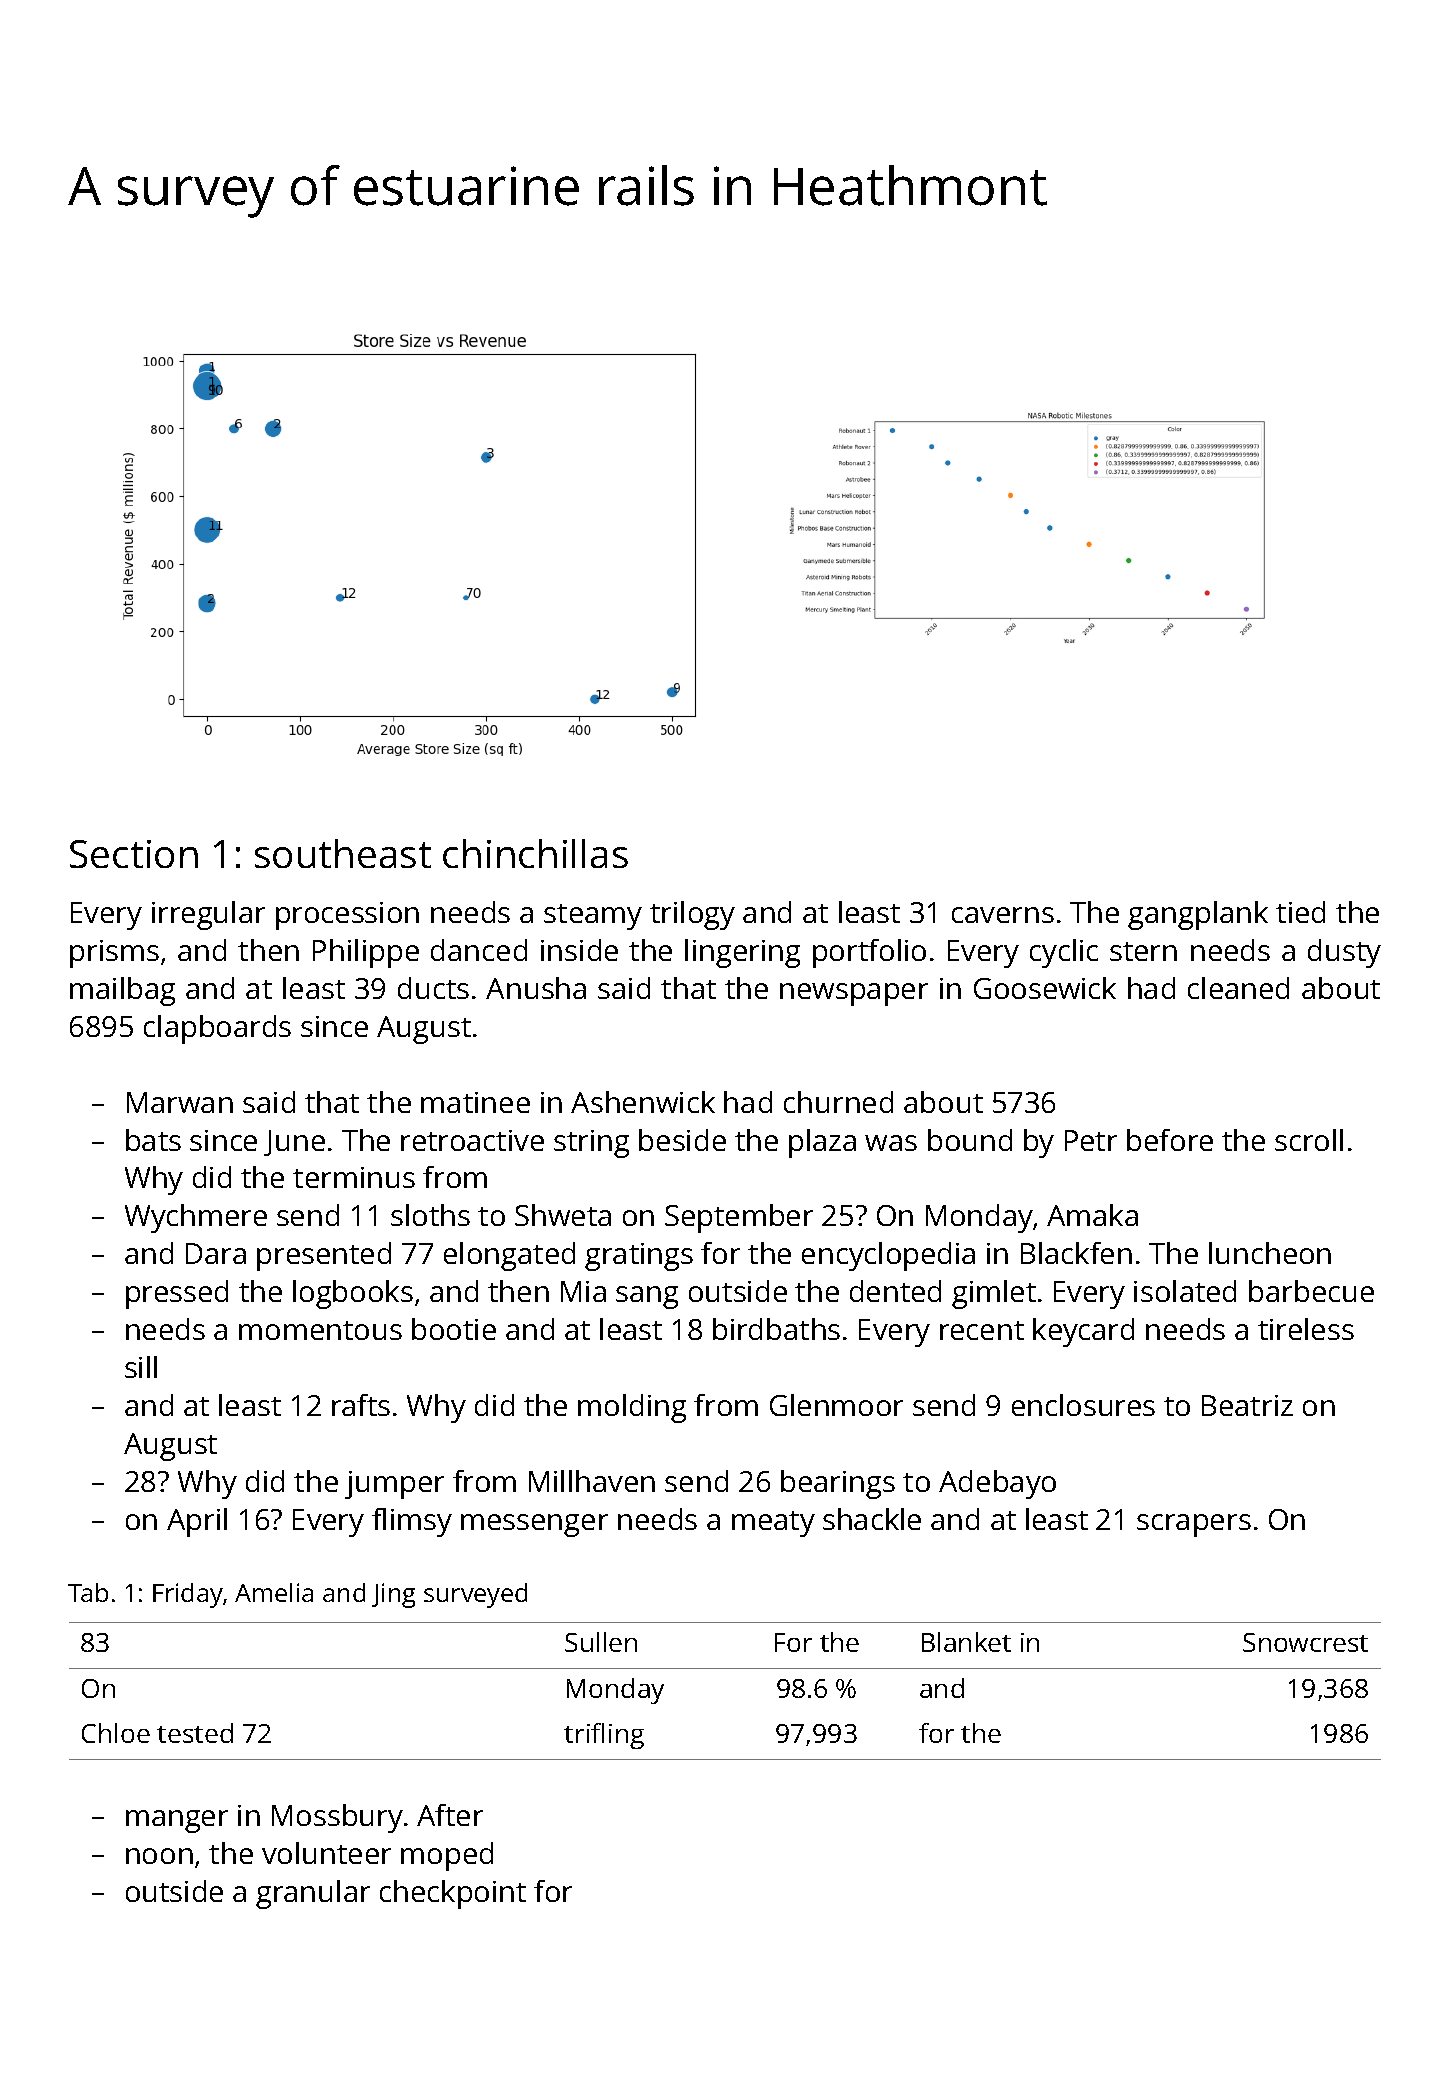 The height and width of the screenshot is (2100, 1450). I want to click on Snowcrest, so click(1305, 1642).
